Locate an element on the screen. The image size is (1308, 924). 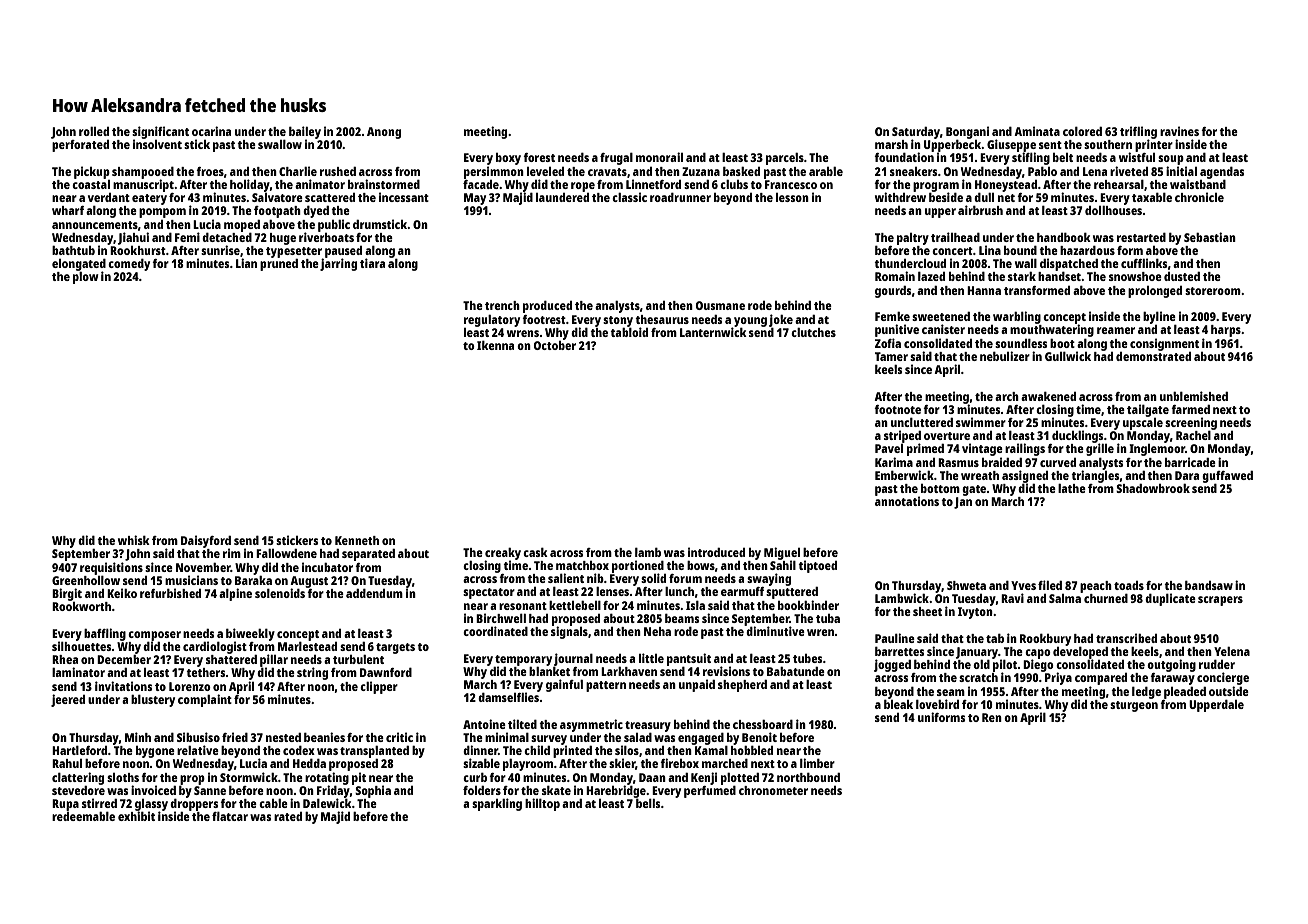
redeemable is located at coordinates (83, 816).
